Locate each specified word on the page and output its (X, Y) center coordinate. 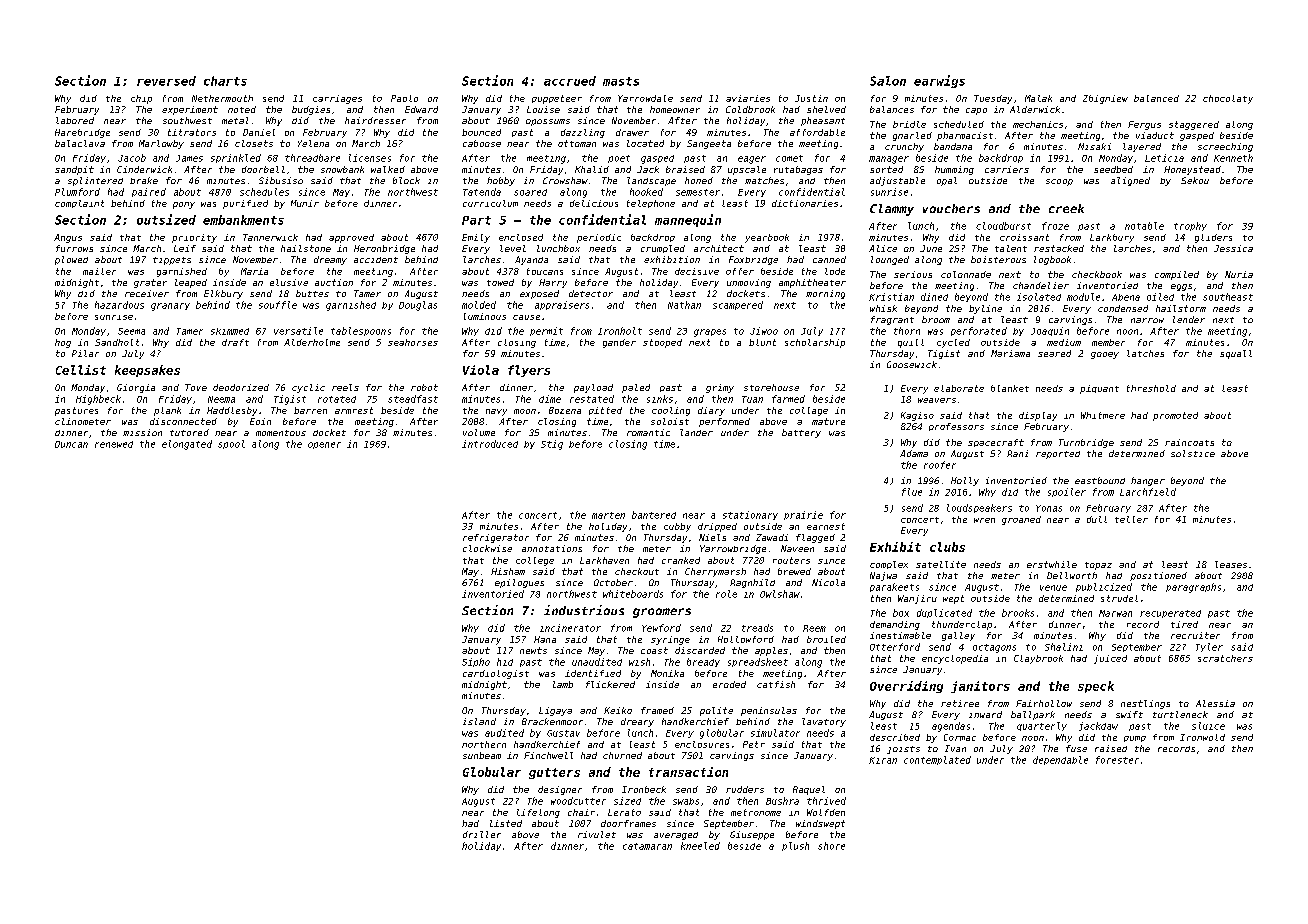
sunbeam (482, 755)
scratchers (1225, 658)
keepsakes (147, 371)
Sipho (476, 662)
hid (505, 662)
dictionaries (805, 203)
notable (1144, 226)
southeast (1228, 297)
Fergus (1144, 125)
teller (1131, 519)
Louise (543, 109)
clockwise (487, 548)
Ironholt (620, 331)
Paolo (404, 98)
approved (351, 238)
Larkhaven (604, 560)
